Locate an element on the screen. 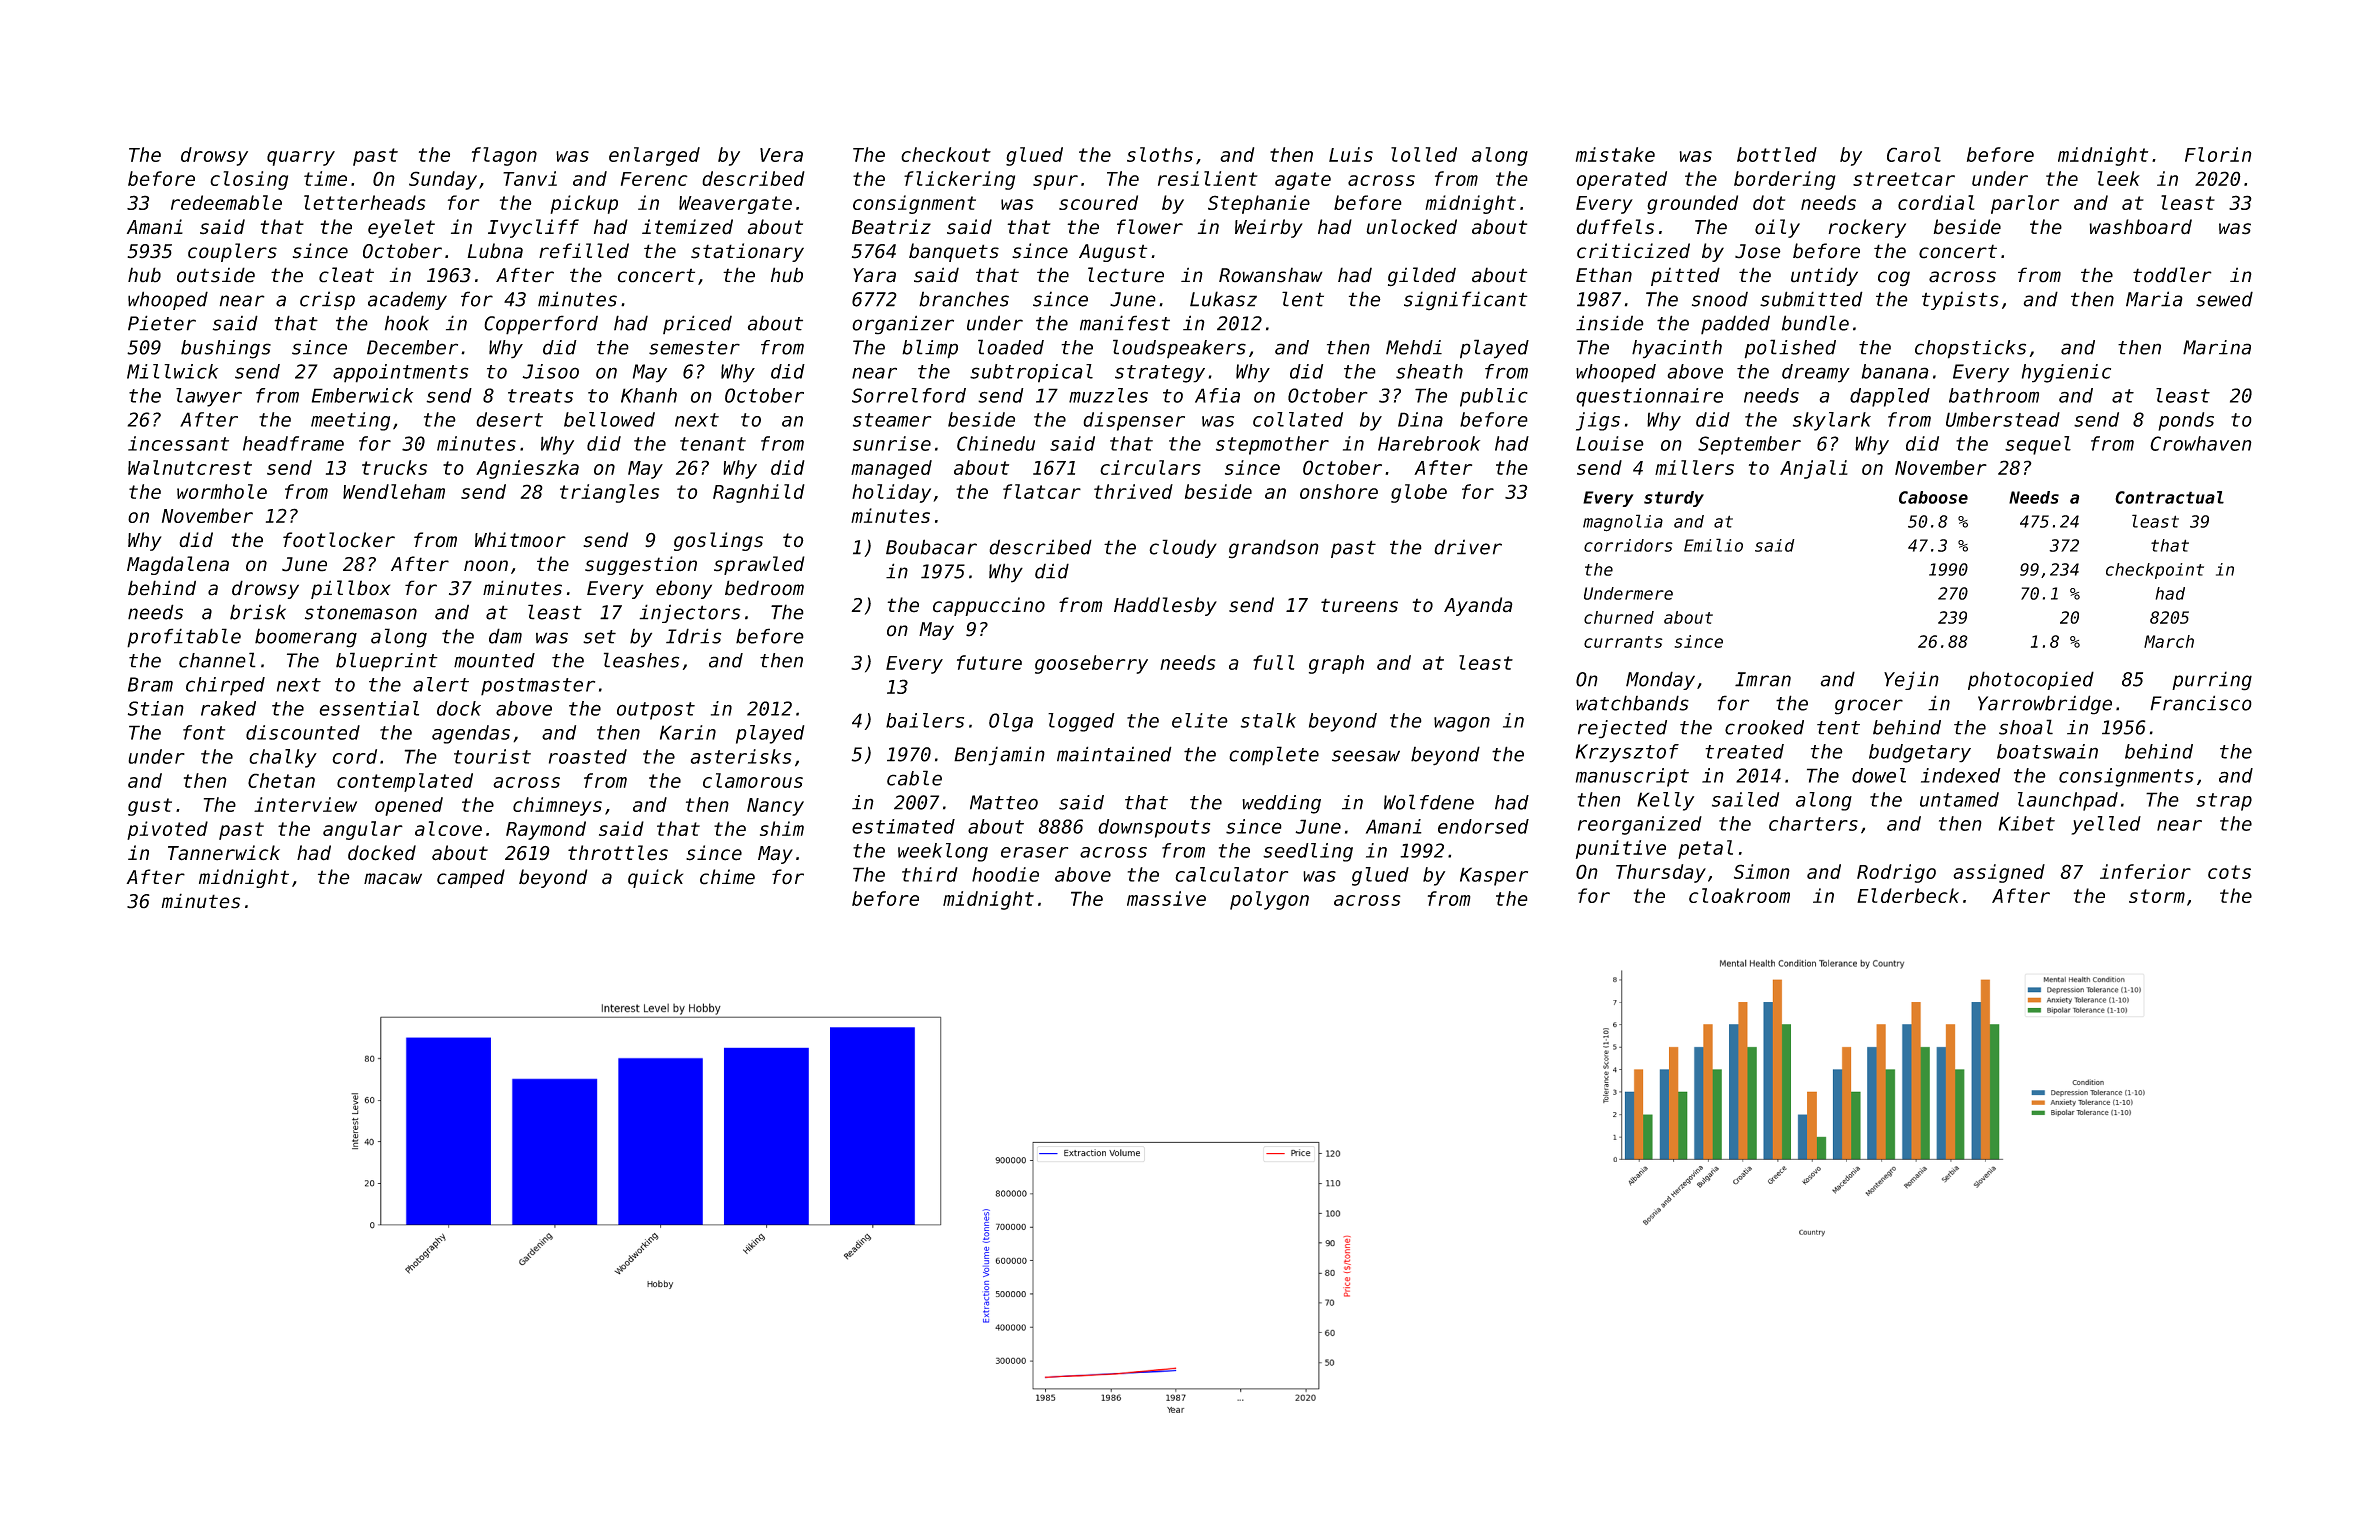  flagon is located at coordinates (504, 156).
